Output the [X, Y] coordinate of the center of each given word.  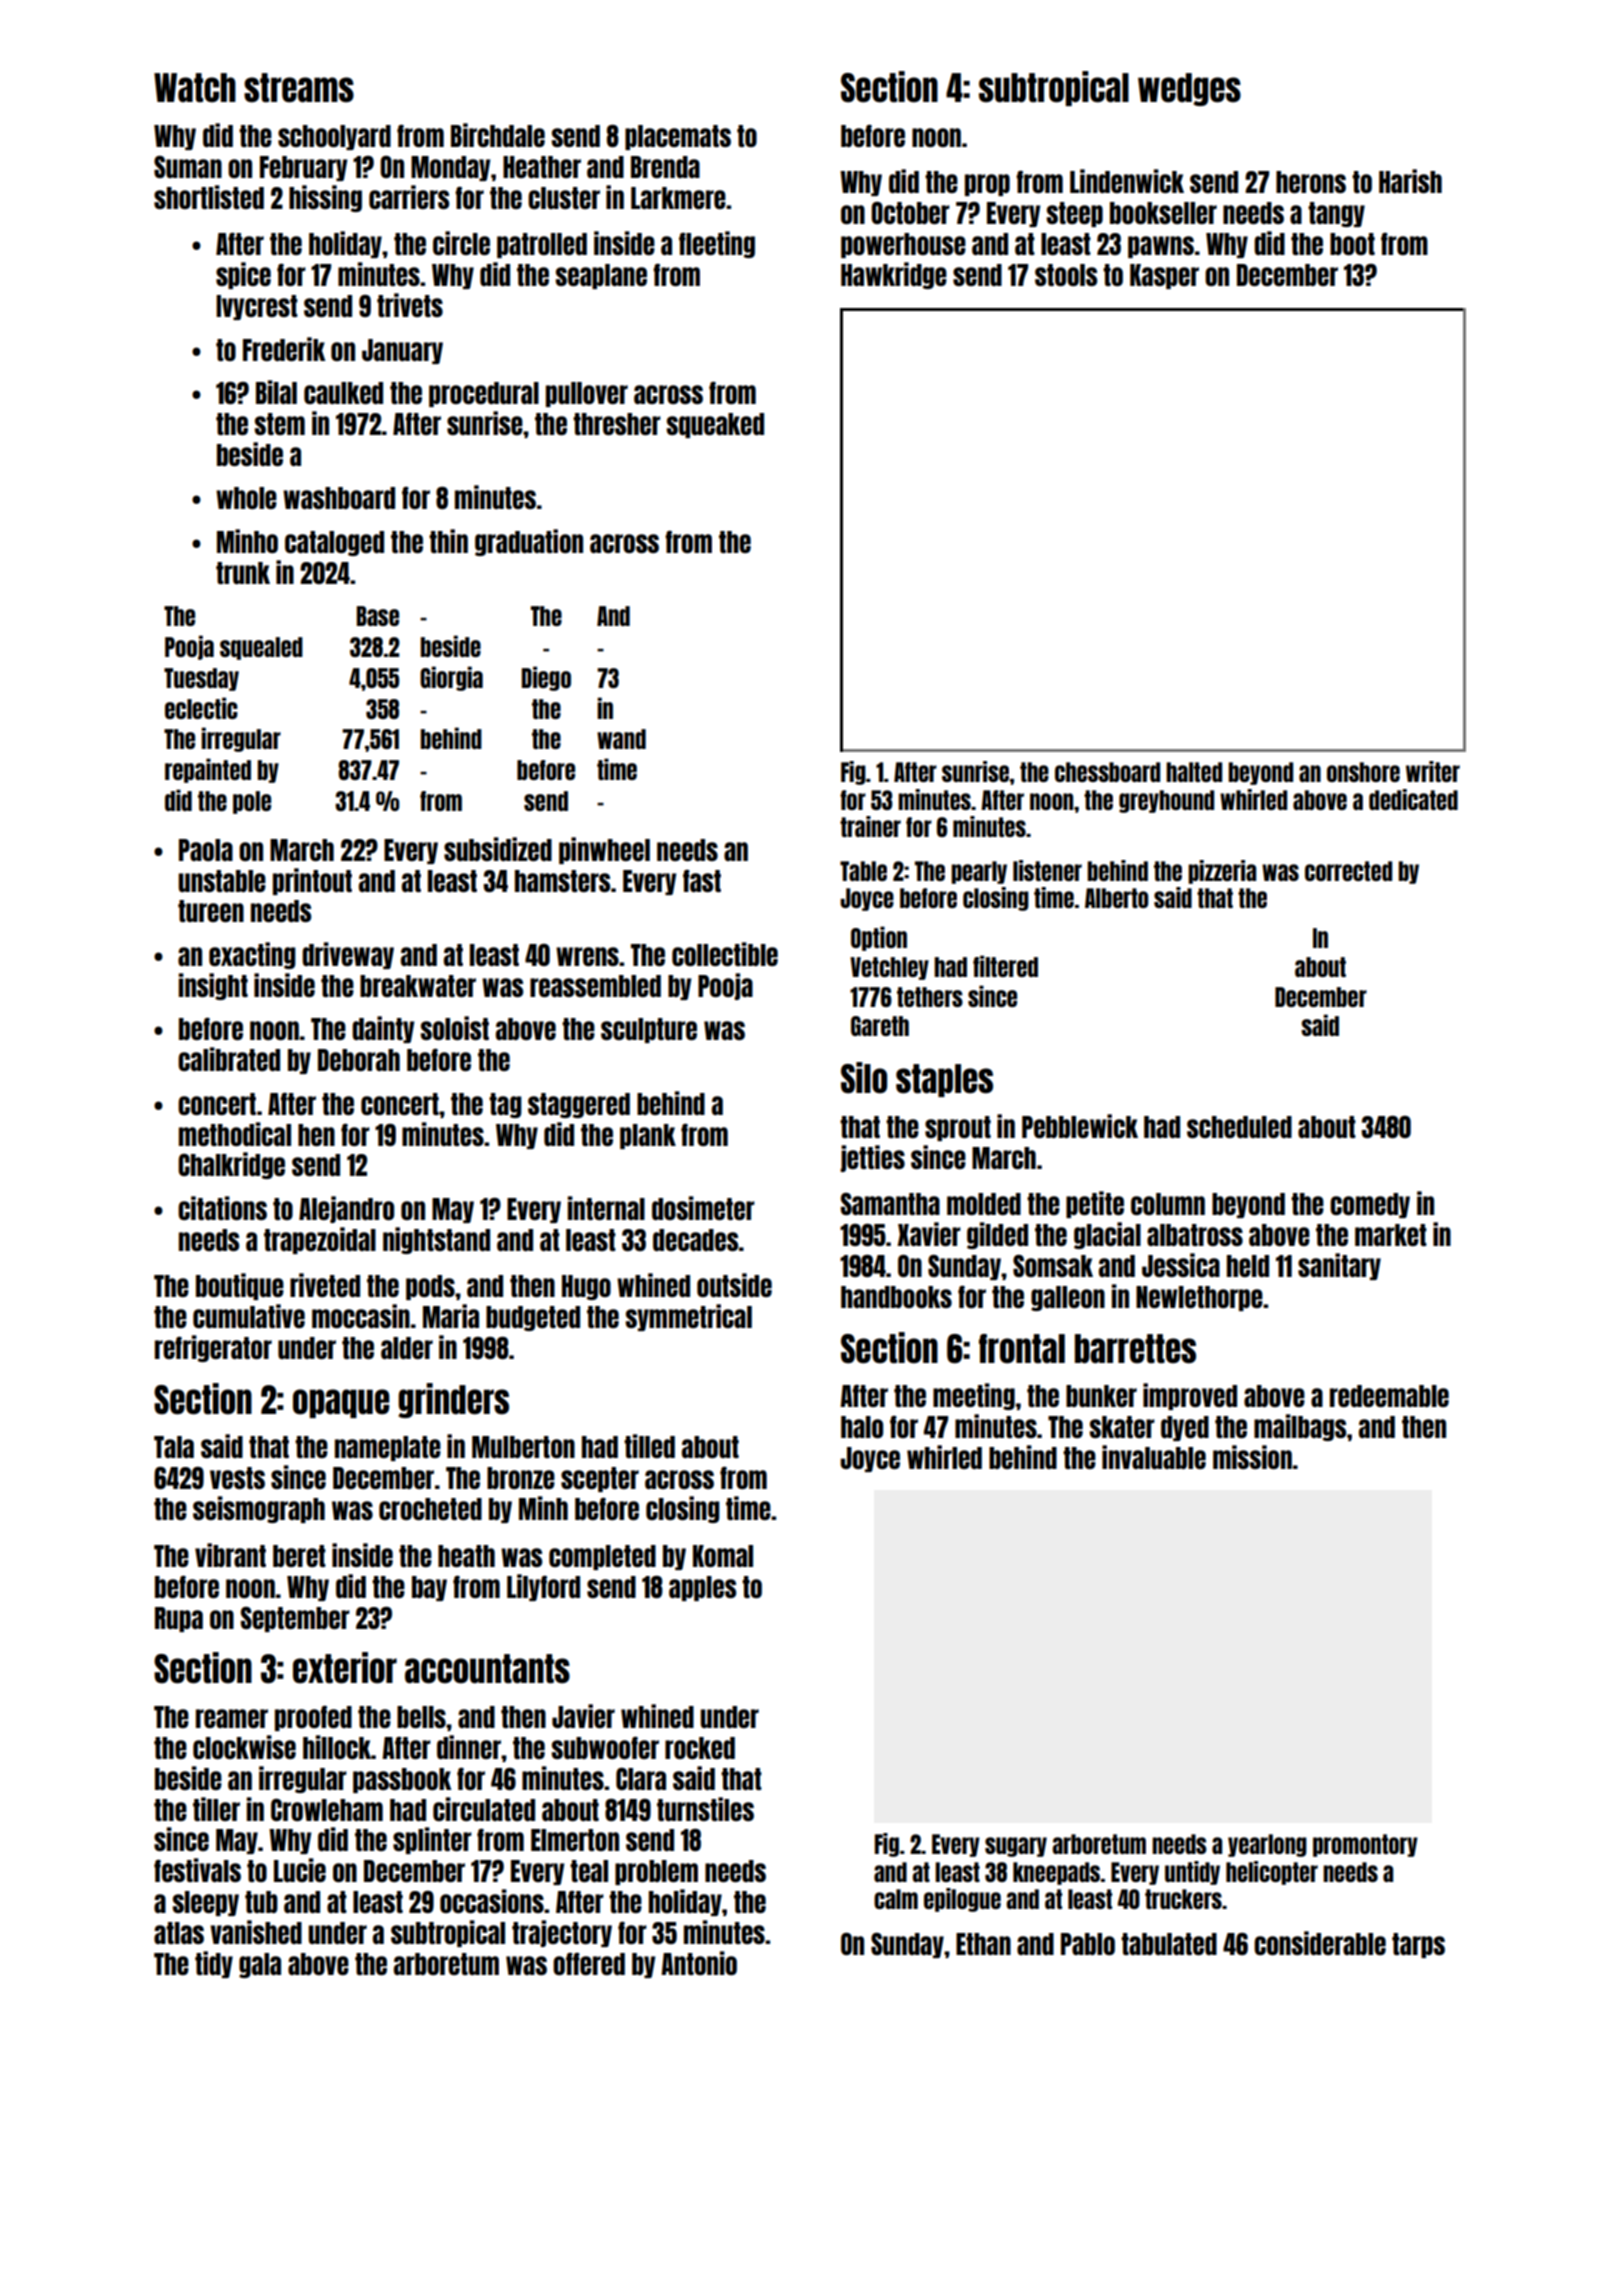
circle [461, 243]
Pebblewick [1080, 1126]
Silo [864, 1078]
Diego [546, 678]
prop [987, 185]
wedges [1189, 89]
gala [260, 1965]
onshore [1363, 772]
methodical [235, 1134]
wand [621, 739]
